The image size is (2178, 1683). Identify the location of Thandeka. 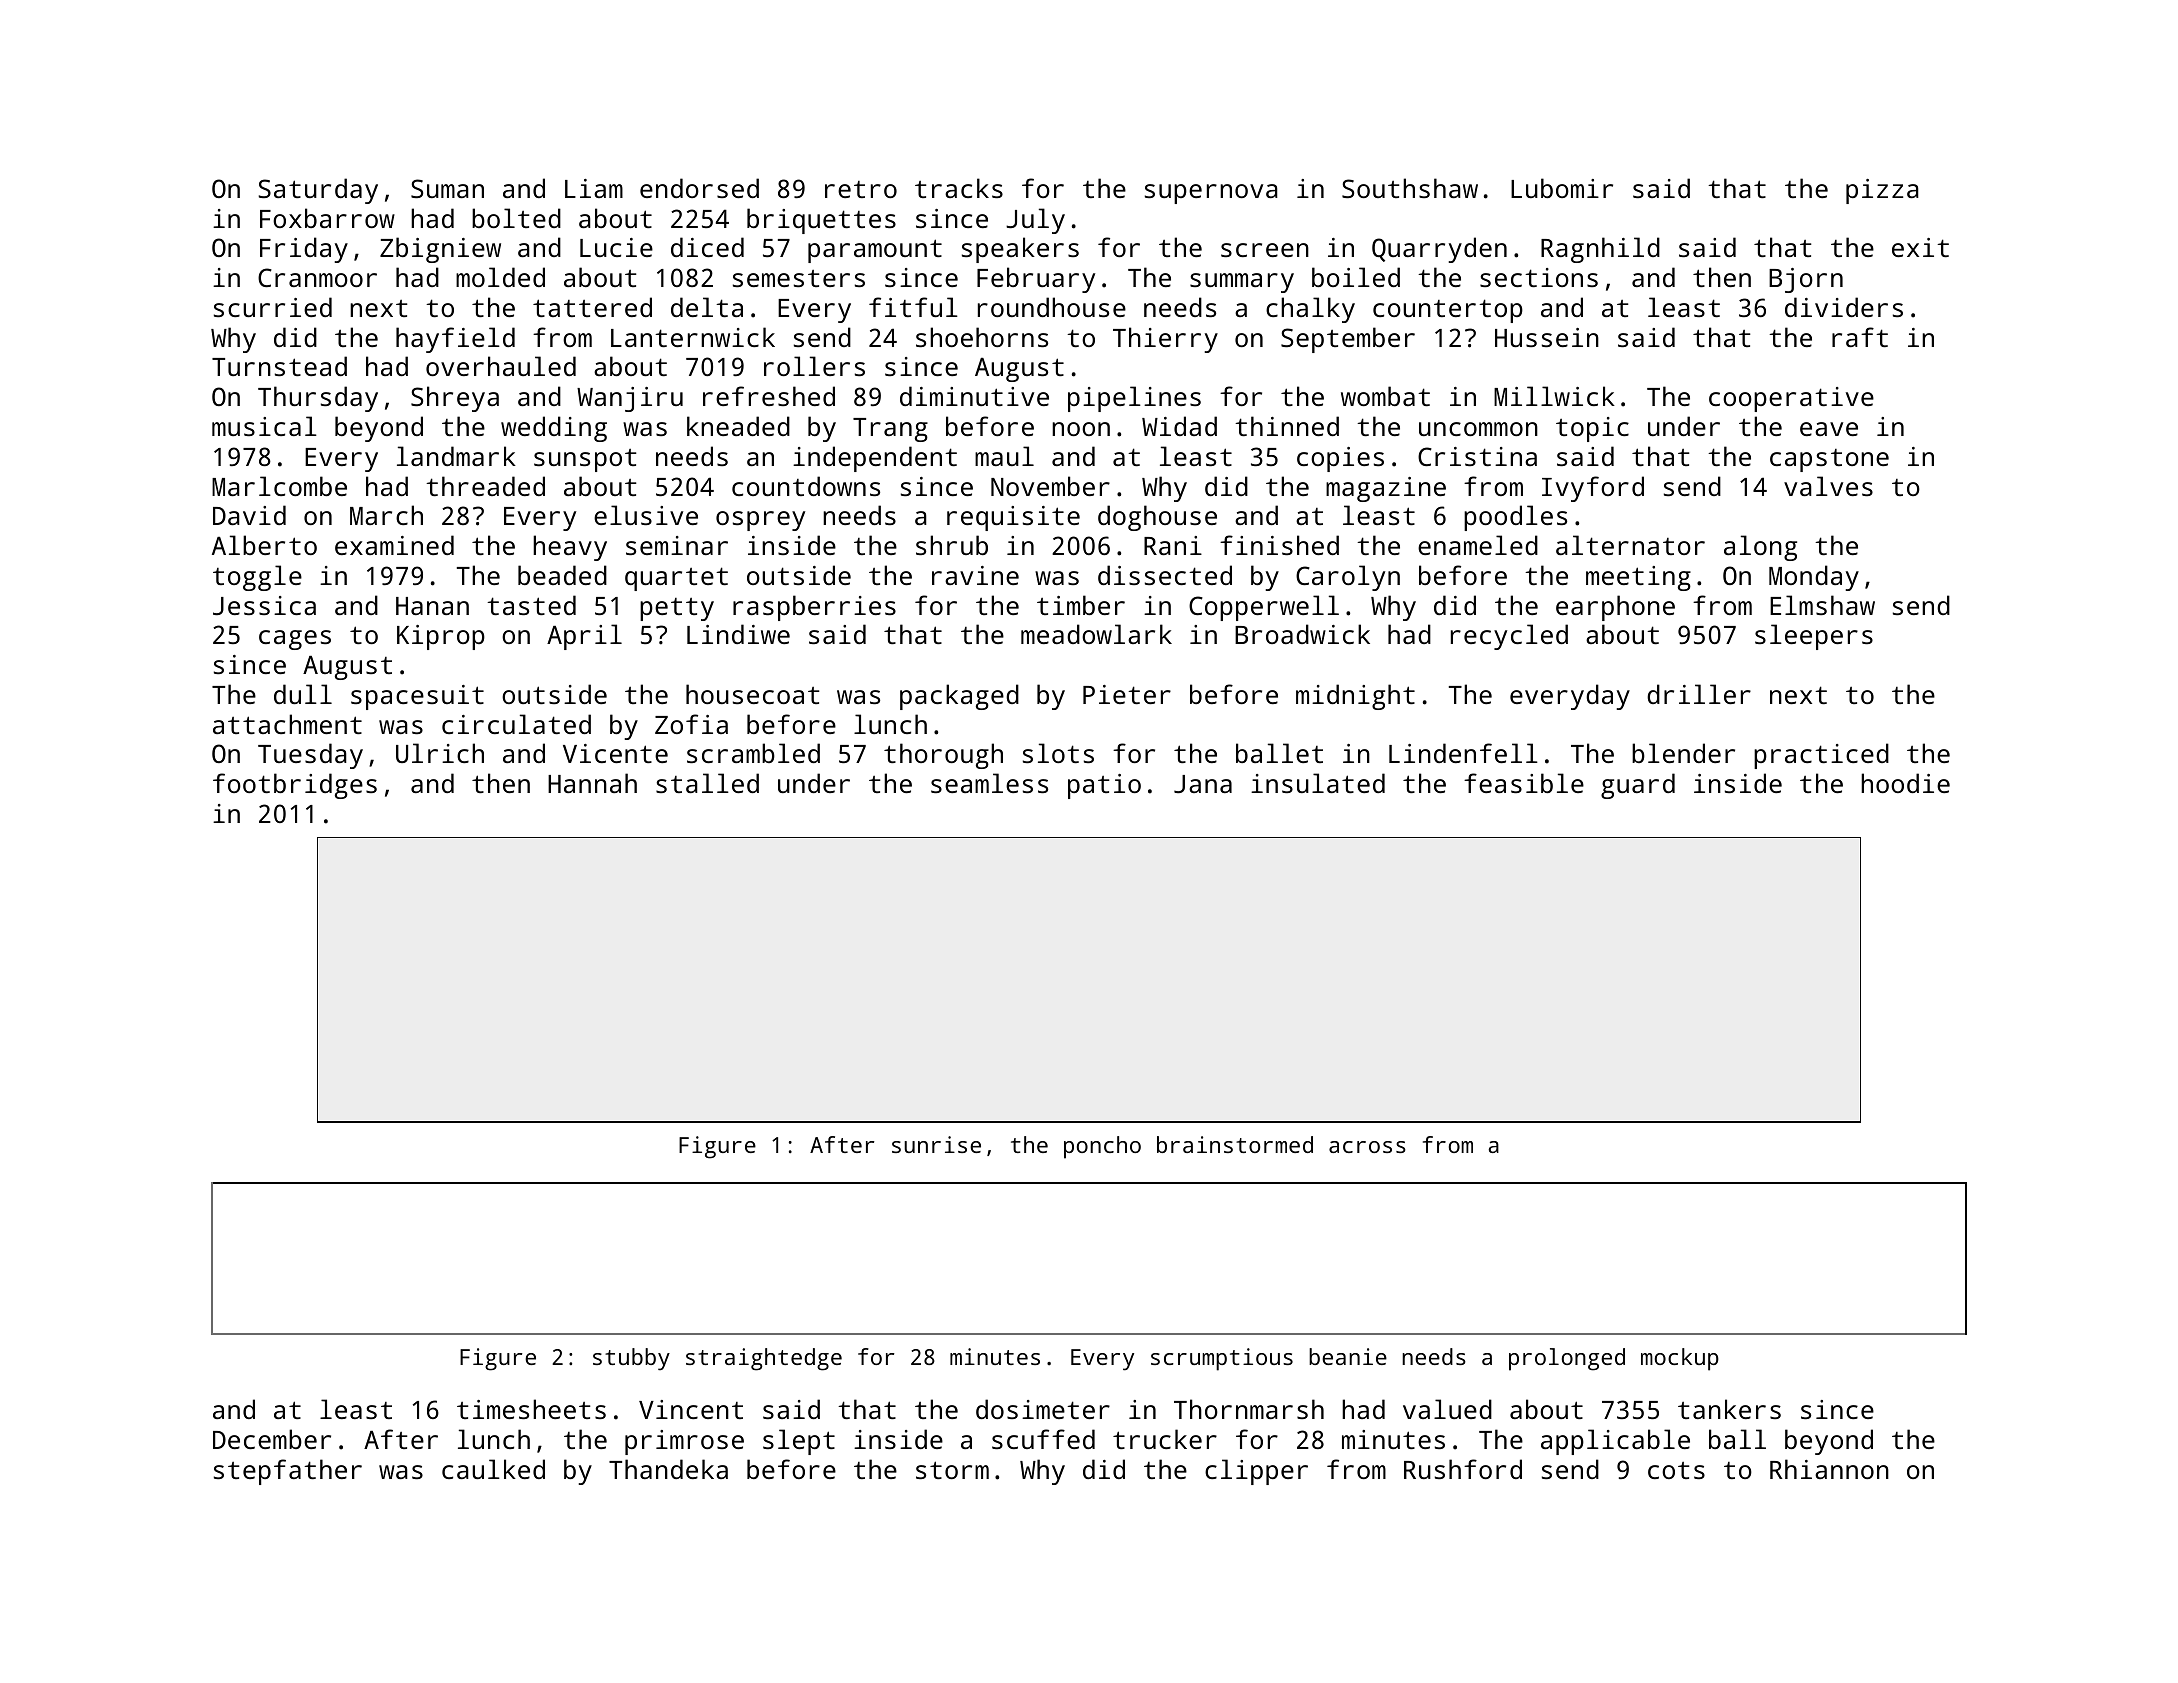
(668, 1469).
